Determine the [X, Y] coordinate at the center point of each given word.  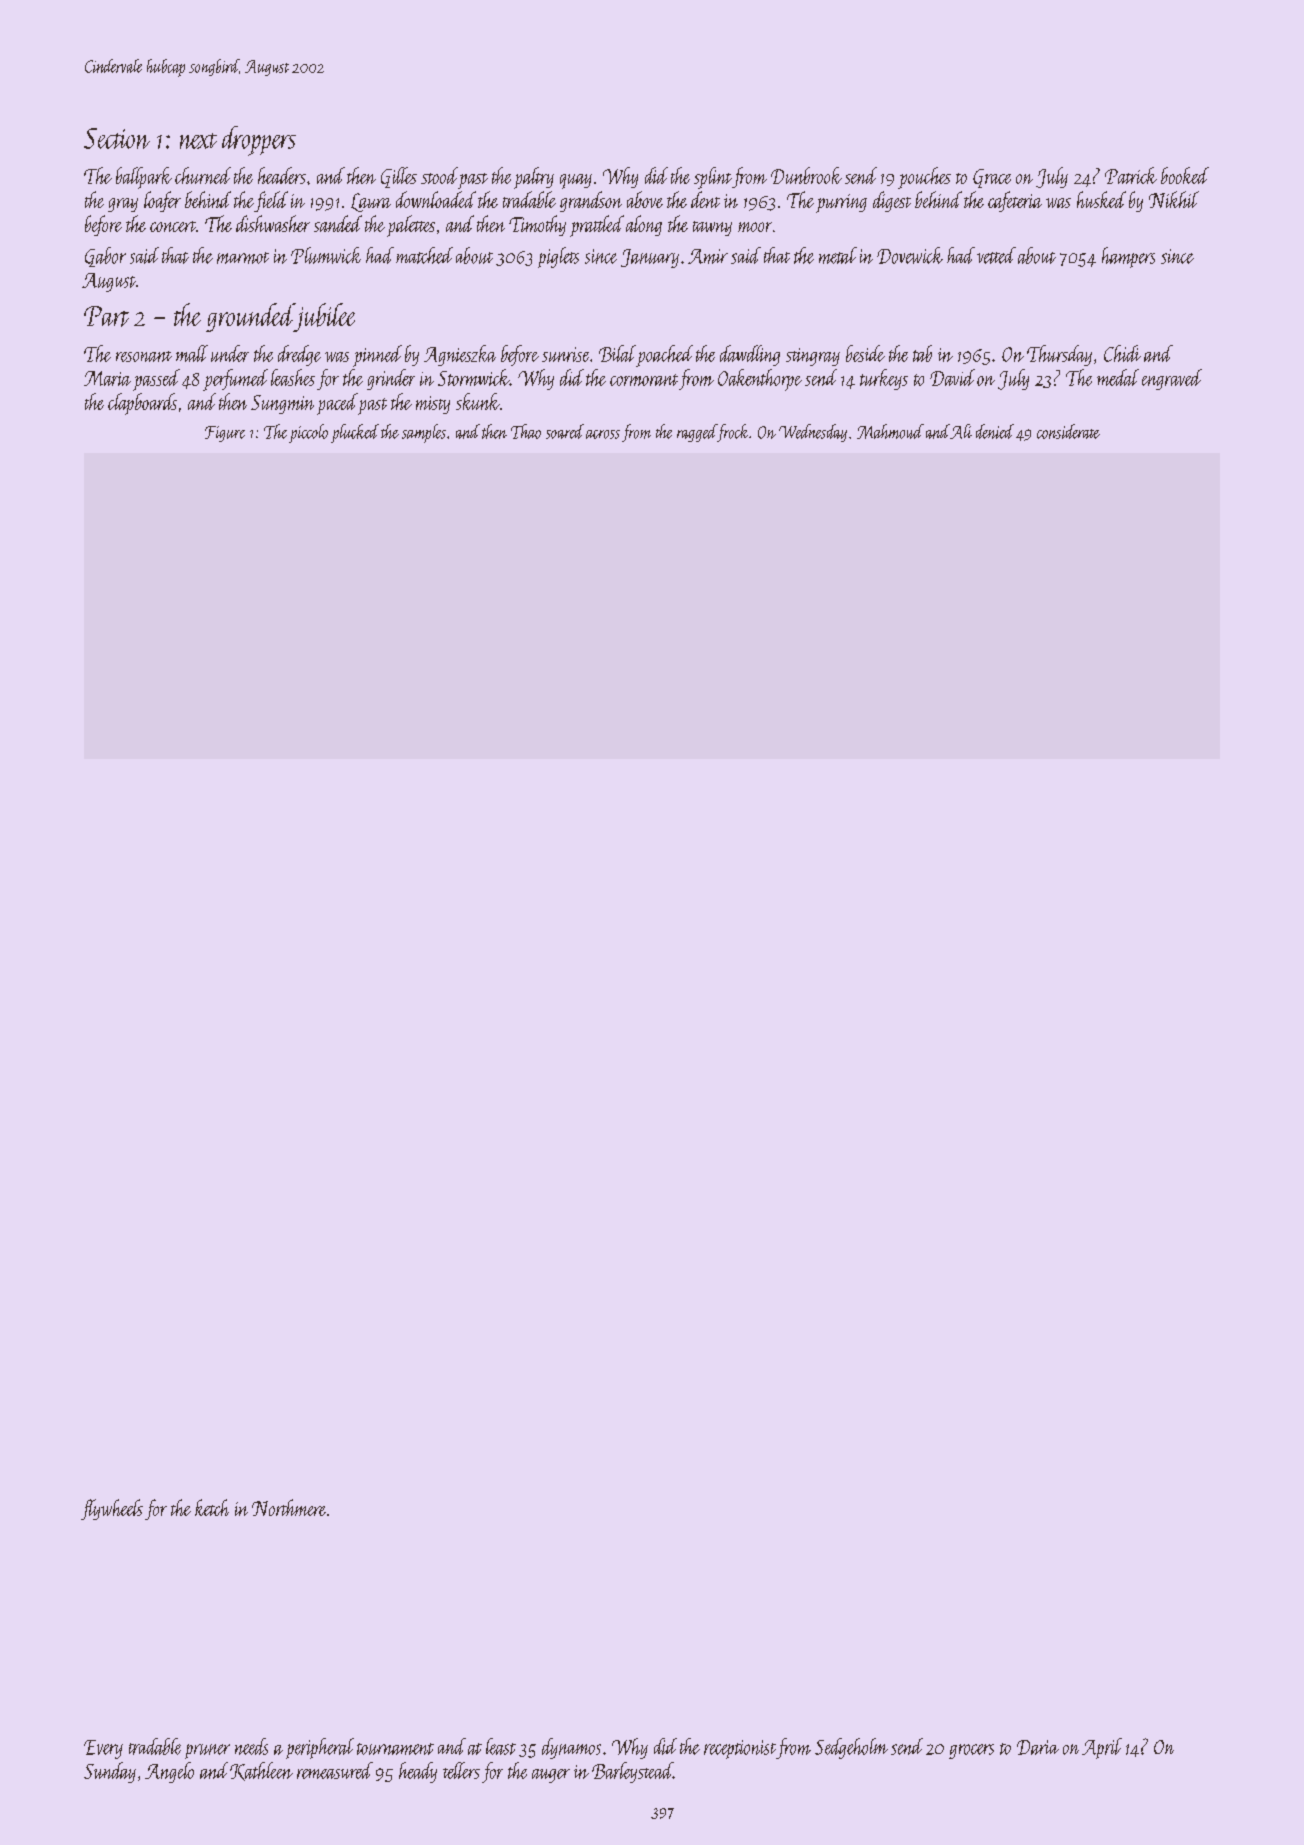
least [501, 1746]
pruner [207, 1751]
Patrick [1131, 175]
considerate [1068, 431]
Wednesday [813, 433]
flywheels [112, 1509]
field [271, 201]
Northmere [289, 1507]
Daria [1038, 1747]
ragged [697, 433]
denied [995, 431]
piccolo [308, 433]
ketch [212, 1507]
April [1102, 1748]
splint [713, 178]
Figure [225, 434]
